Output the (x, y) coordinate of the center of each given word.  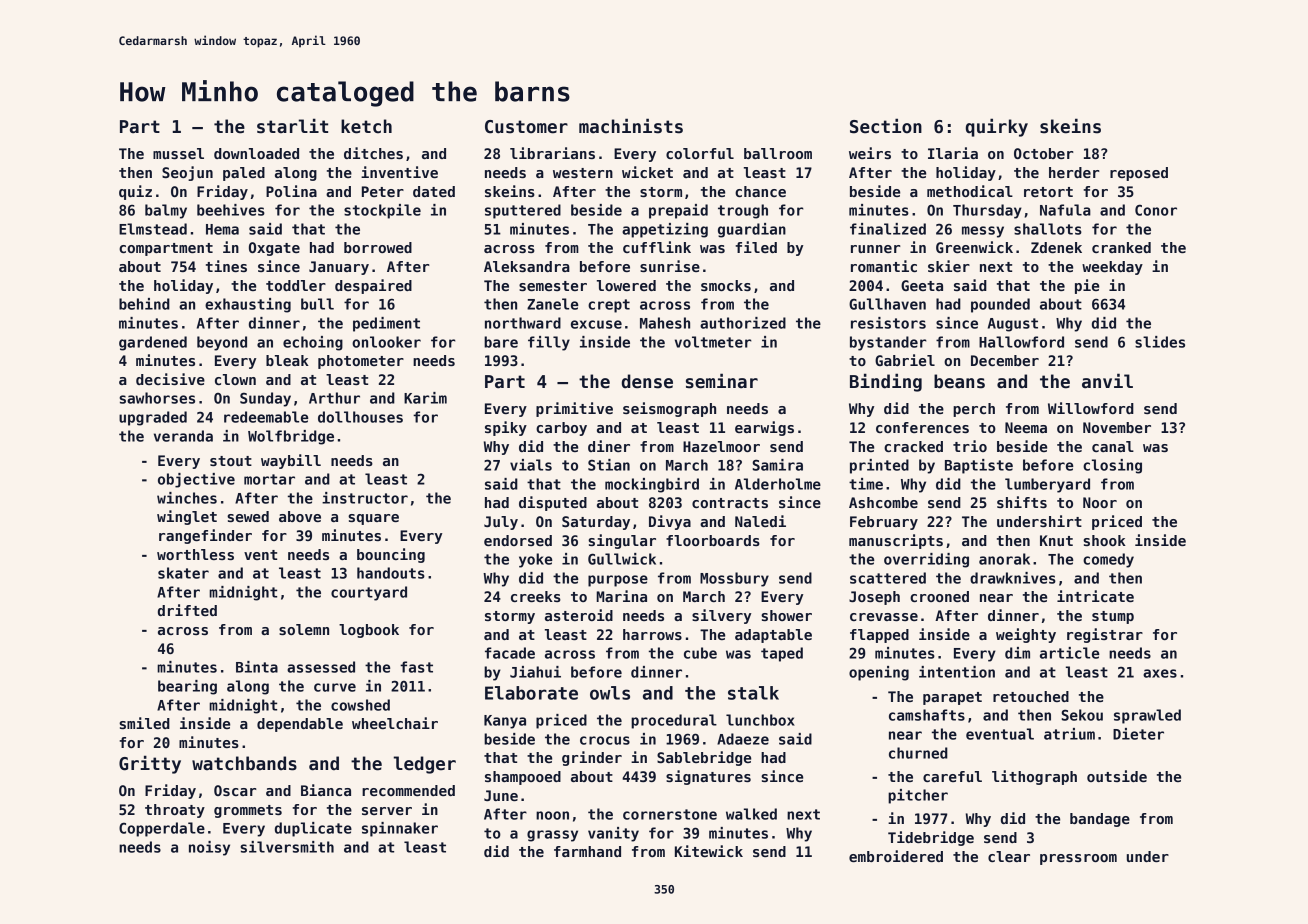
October (1044, 153)
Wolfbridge (291, 437)
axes (1160, 673)
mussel (178, 153)
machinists (631, 126)
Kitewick (709, 851)
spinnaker (400, 829)
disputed (553, 503)
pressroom (1078, 859)
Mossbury (734, 579)
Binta (257, 667)
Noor (1100, 502)
